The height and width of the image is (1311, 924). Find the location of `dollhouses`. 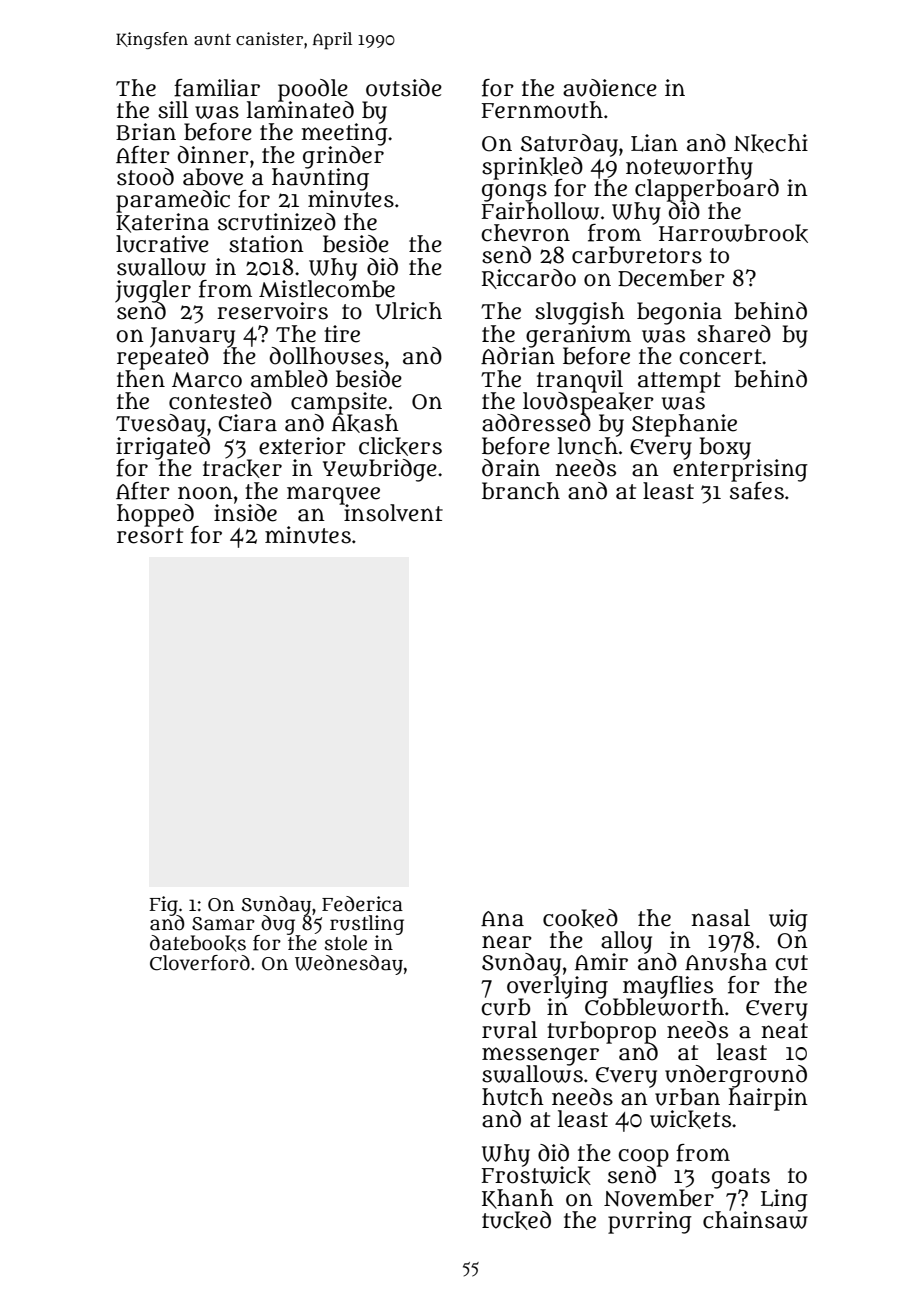

dollhouses is located at coordinates (327, 356).
